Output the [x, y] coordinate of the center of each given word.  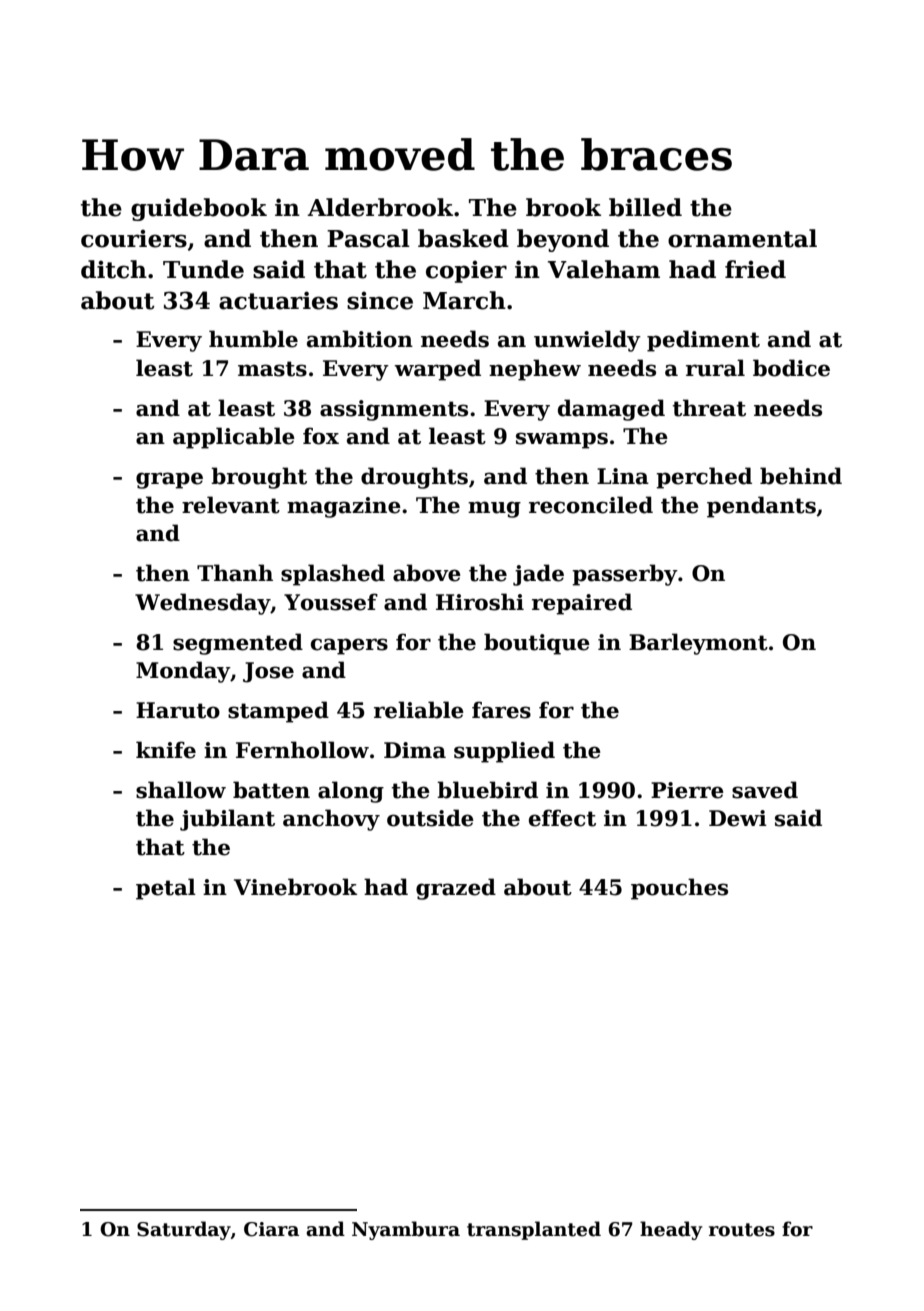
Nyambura [406, 1230]
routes [742, 1230]
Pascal [368, 238]
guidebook [199, 209]
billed [645, 207]
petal [166, 889]
